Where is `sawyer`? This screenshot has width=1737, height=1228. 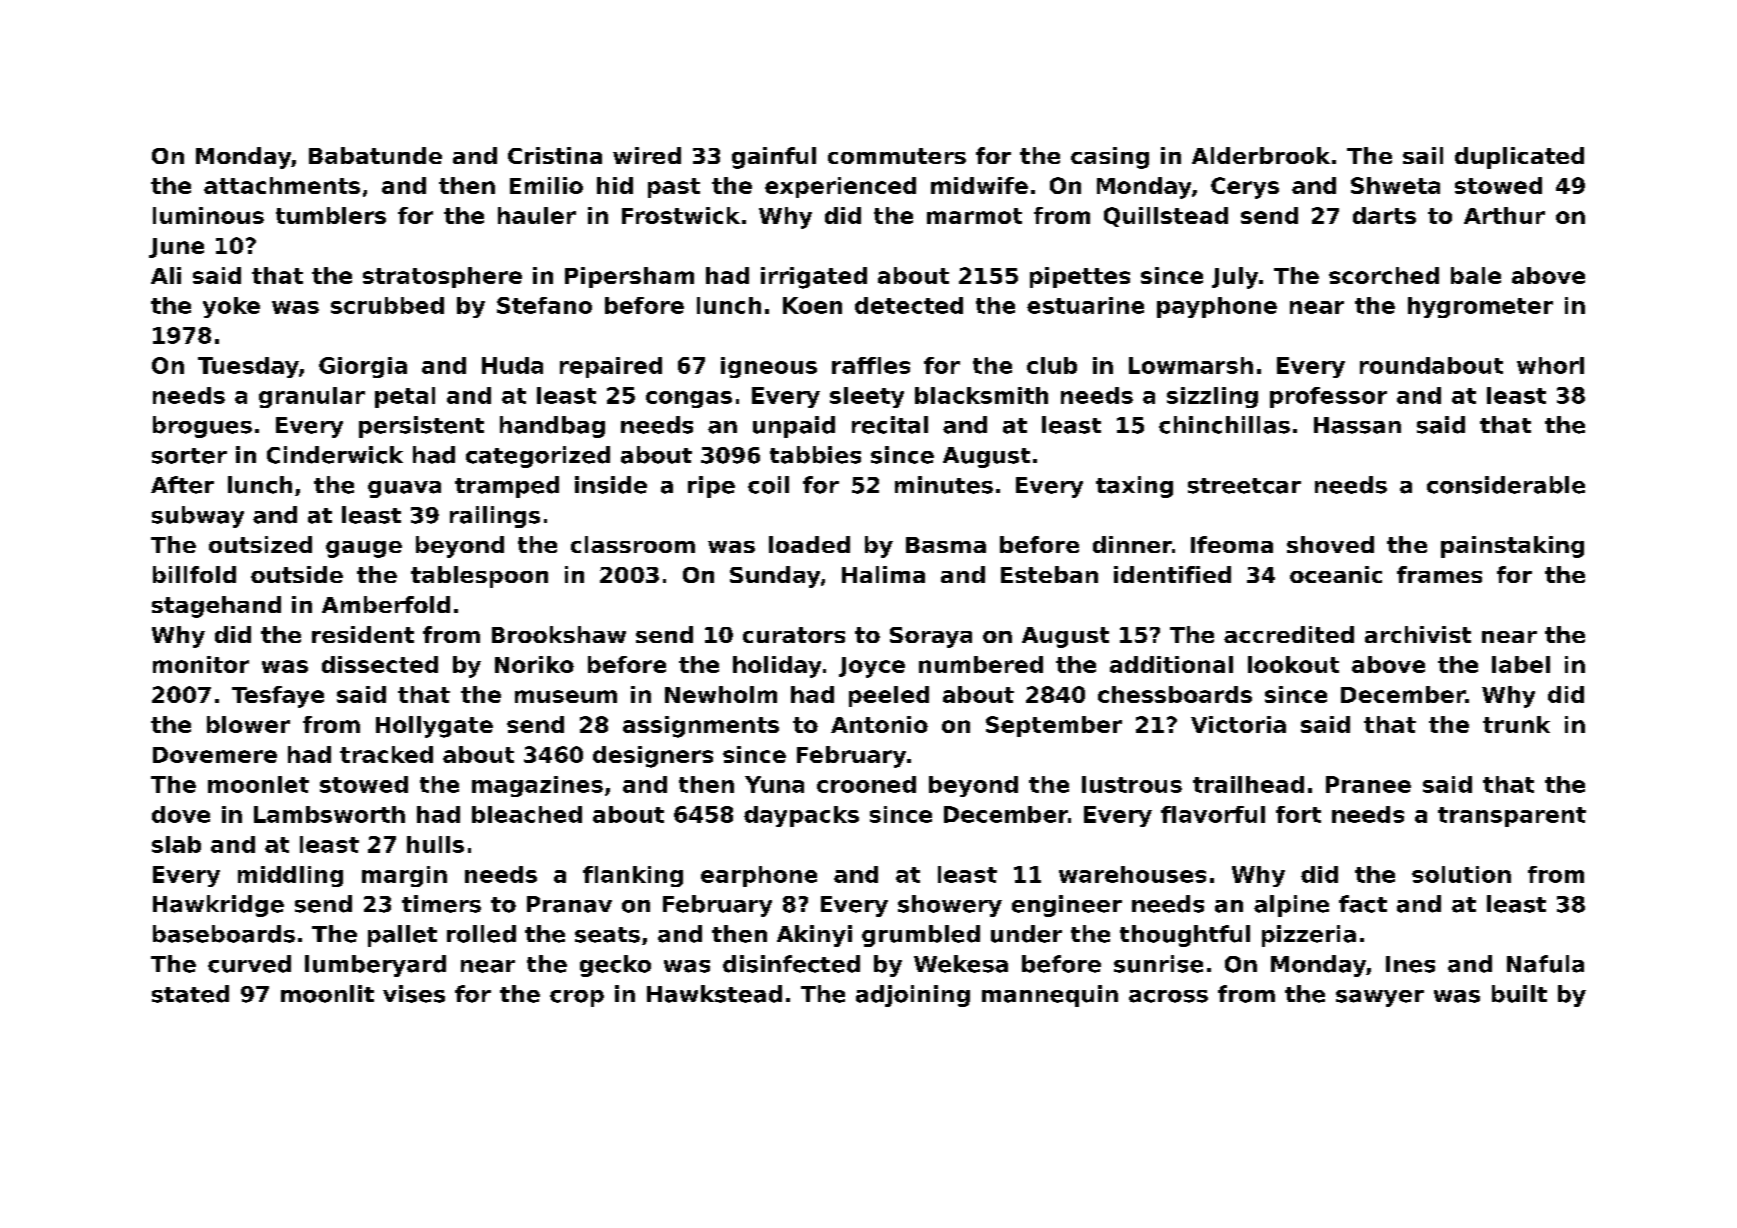 sawyer is located at coordinates (1380, 998).
